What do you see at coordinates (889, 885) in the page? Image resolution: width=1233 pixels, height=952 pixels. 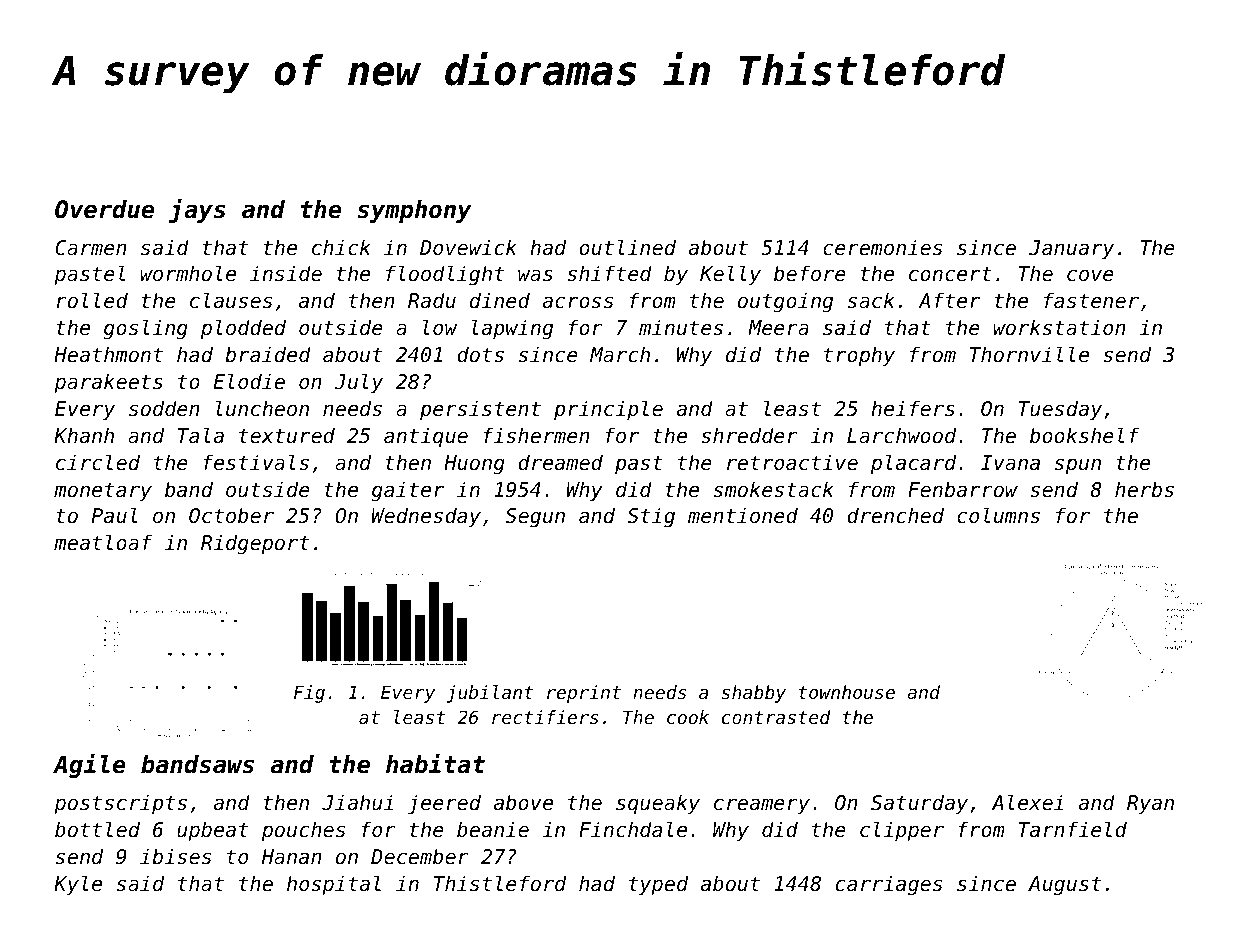 I see `carriages` at bounding box center [889, 885].
